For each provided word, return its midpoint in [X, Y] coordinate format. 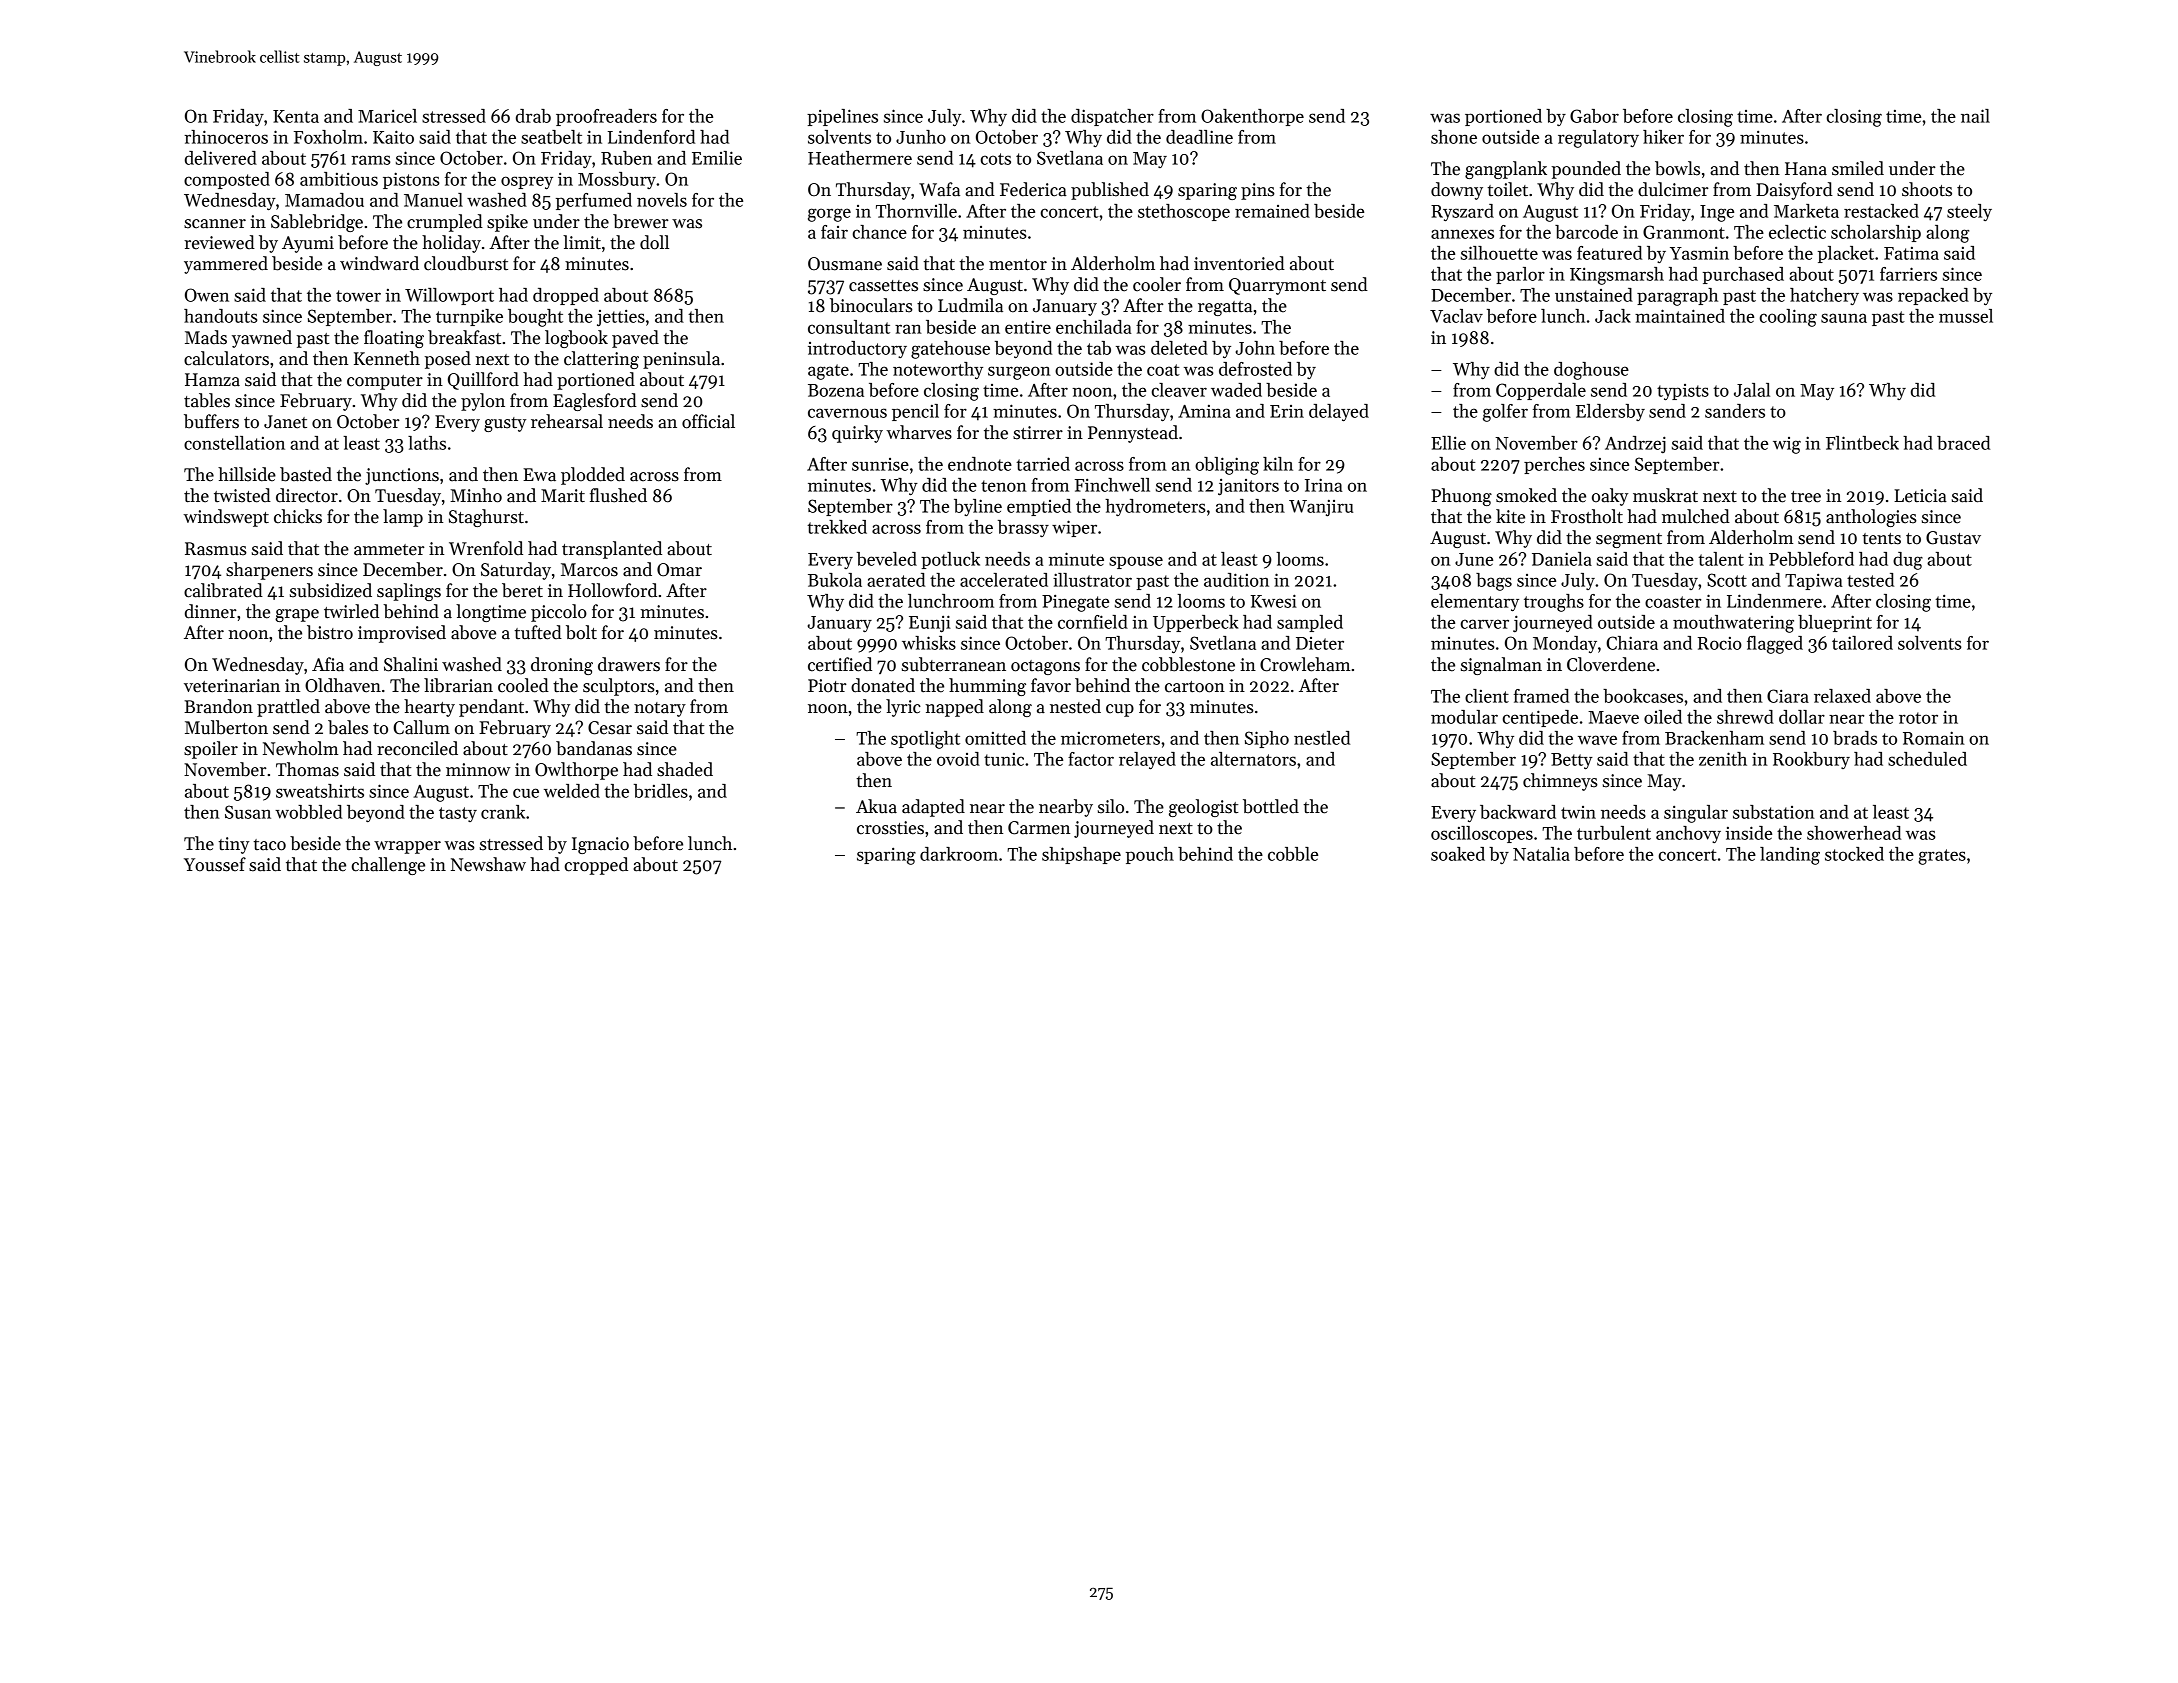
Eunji [930, 624]
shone [1454, 137]
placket [1846, 254]
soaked [1458, 854]
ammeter [389, 550]
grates [1942, 857]
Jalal [1752, 390]
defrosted [1255, 369]
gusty [505, 424]
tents [1881, 539]
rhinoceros [226, 137]
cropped [596, 866]
